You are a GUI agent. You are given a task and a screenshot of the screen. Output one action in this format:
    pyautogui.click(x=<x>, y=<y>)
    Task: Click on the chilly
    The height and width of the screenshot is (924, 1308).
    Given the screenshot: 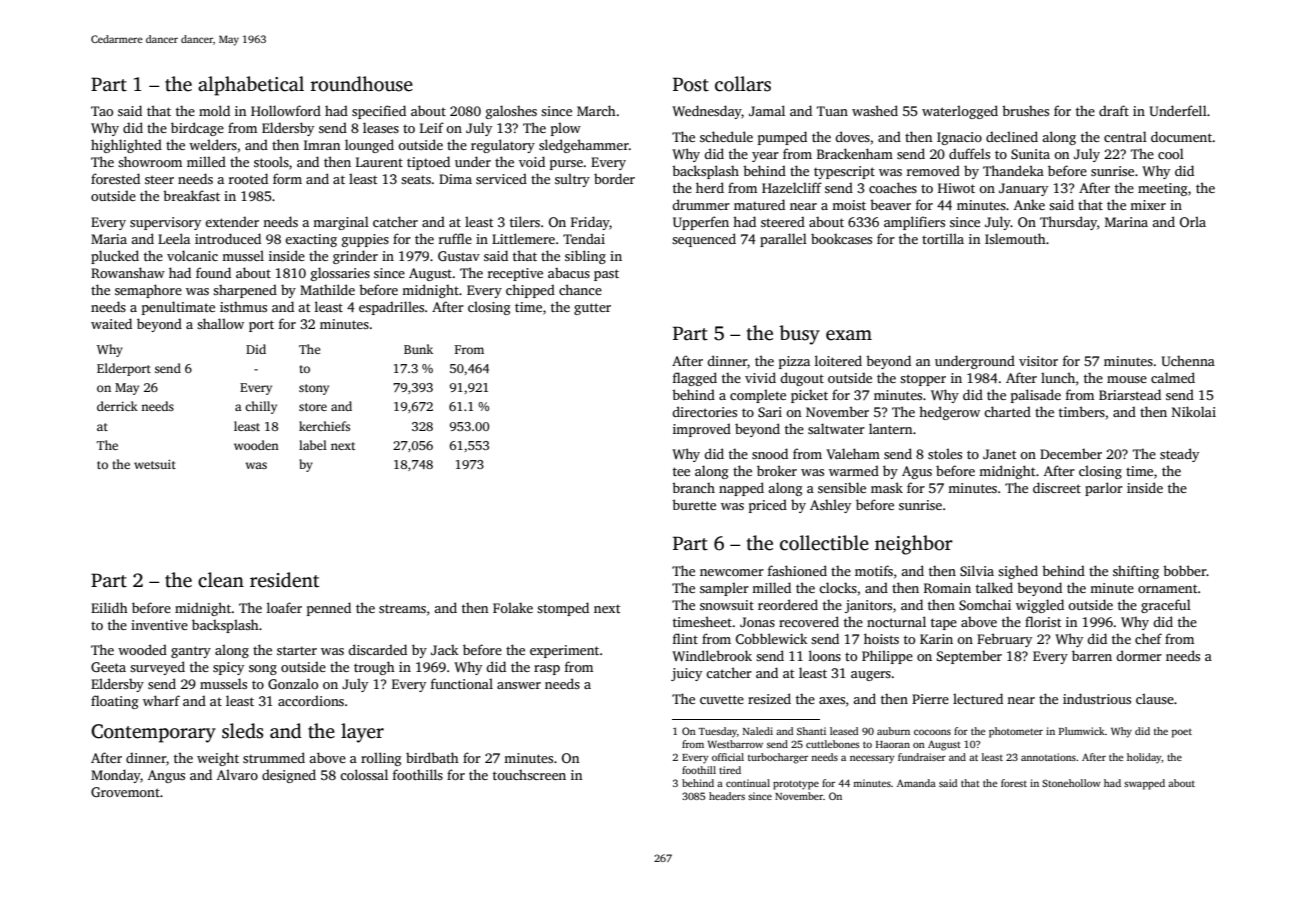 What is the action you would take?
    pyautogui.click(x=261, y=407)
